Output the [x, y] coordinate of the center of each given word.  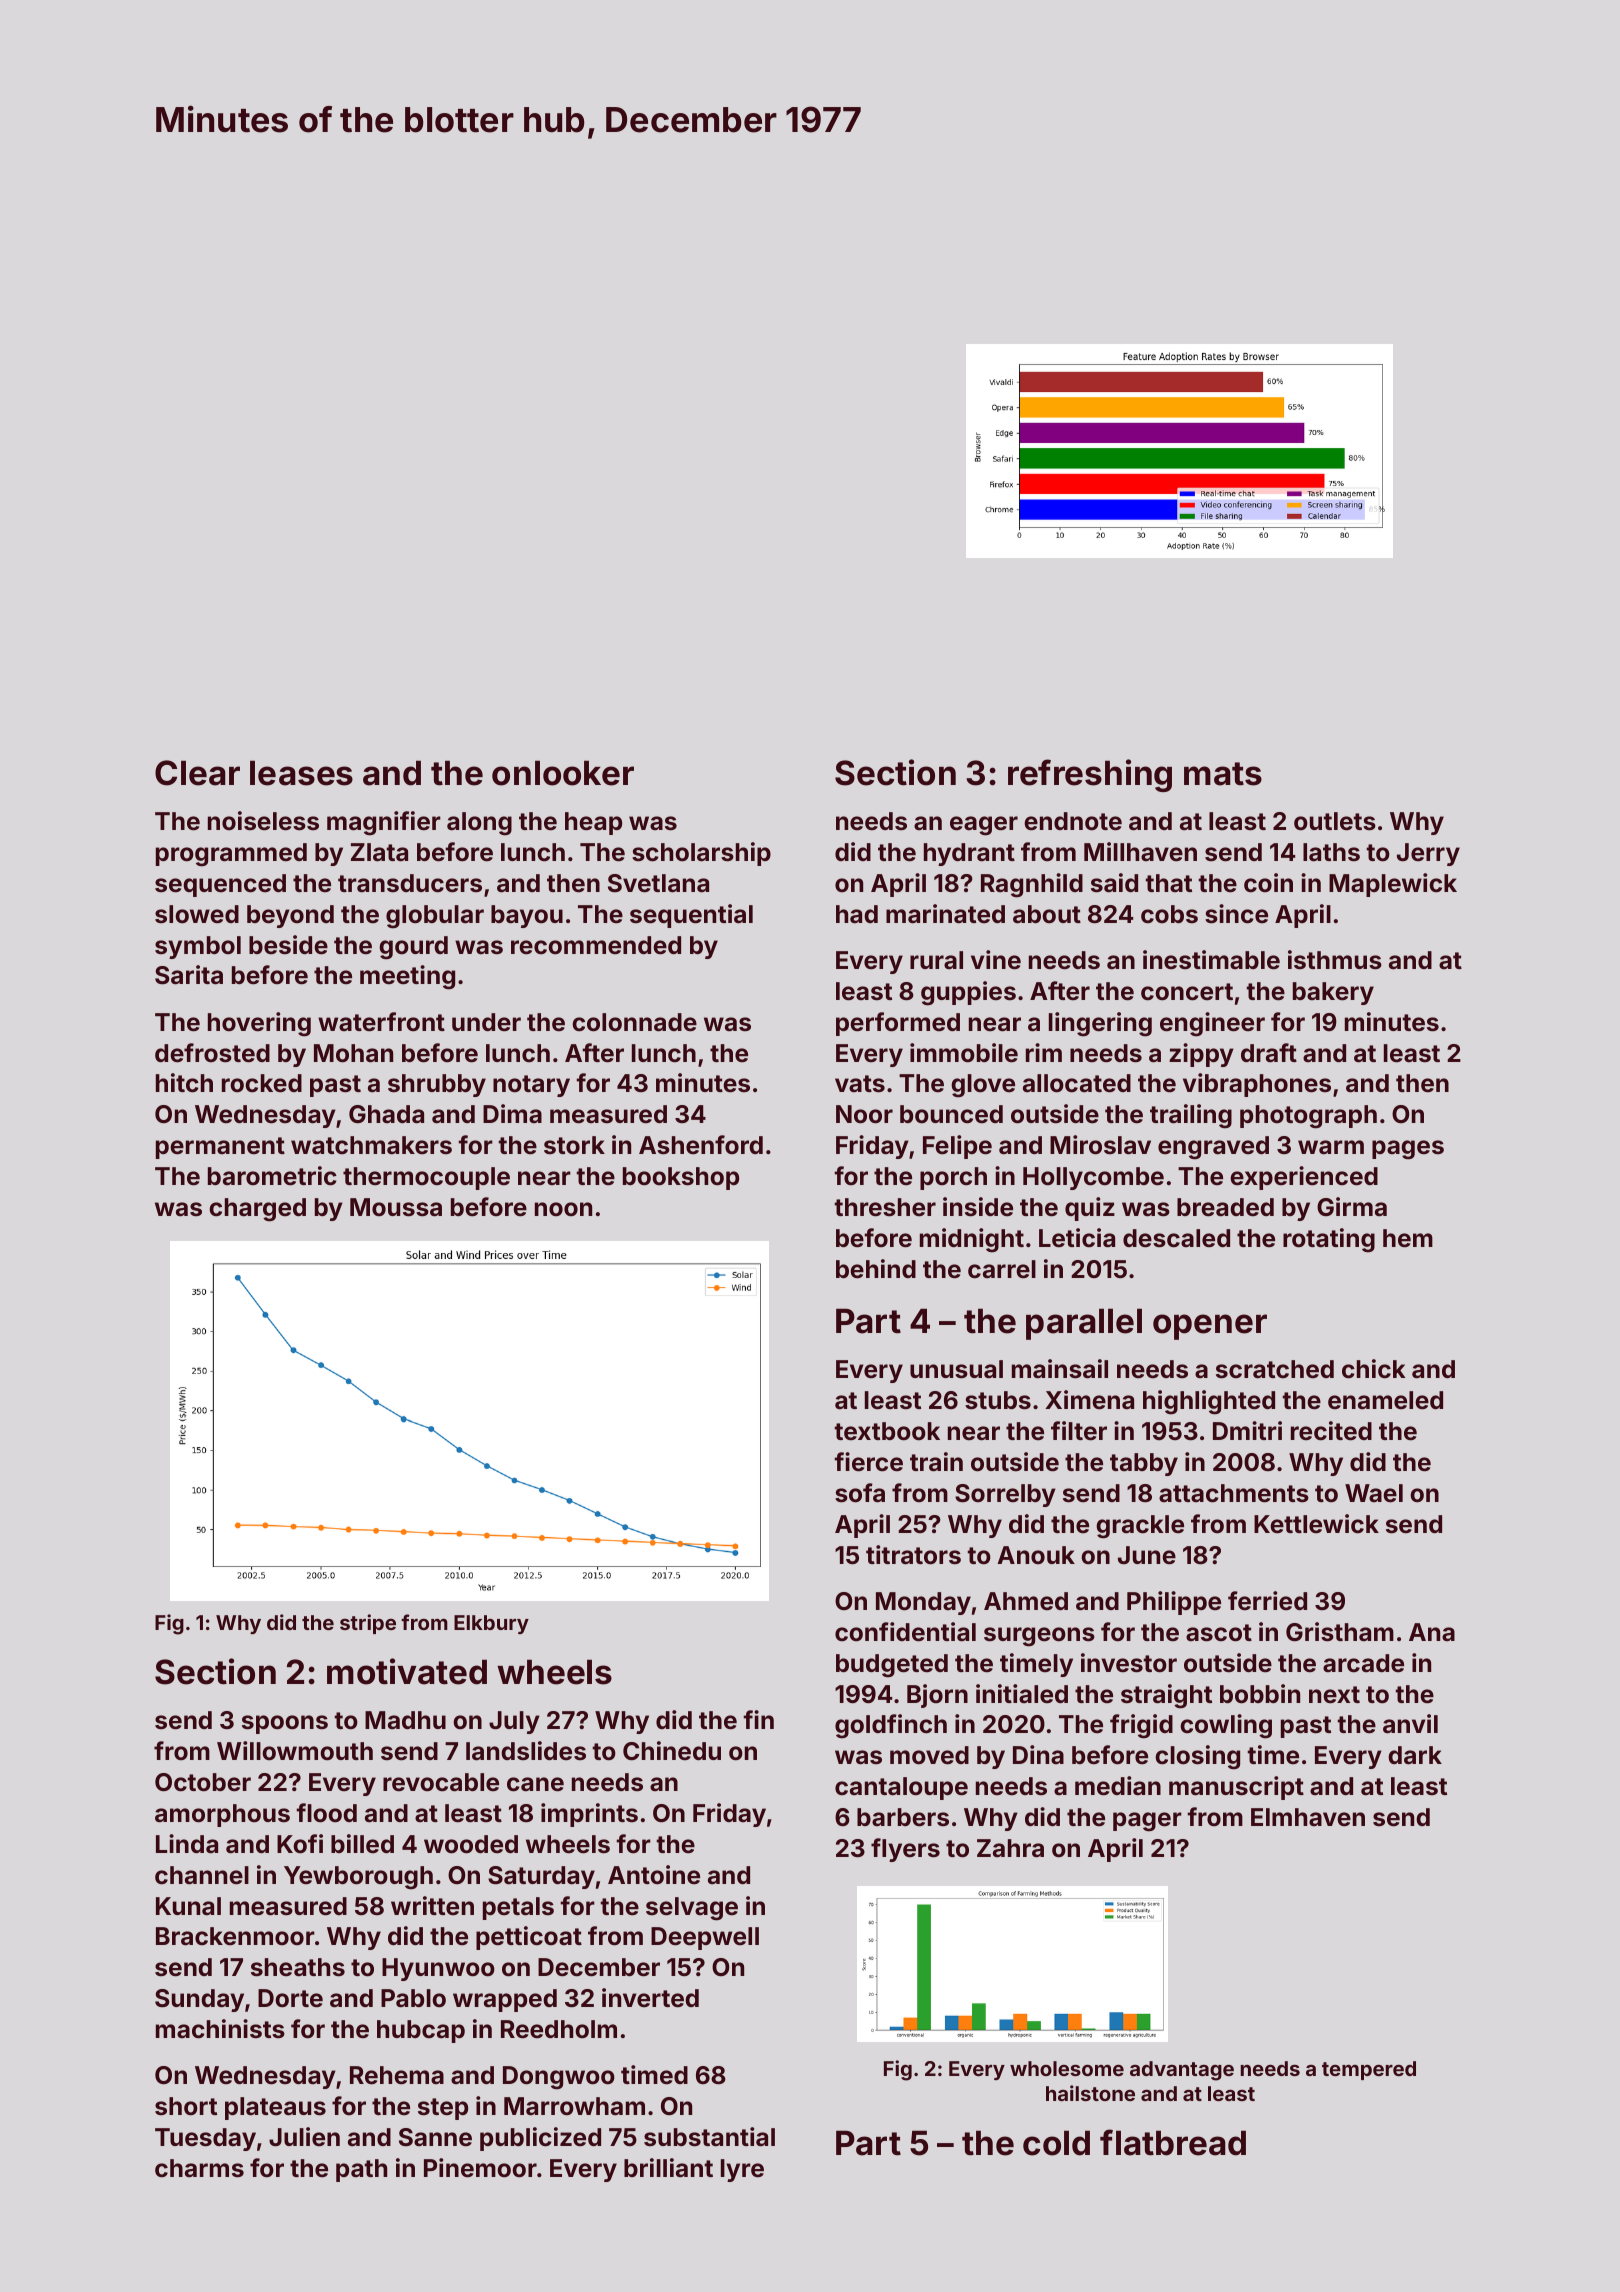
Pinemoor [480, 2168]
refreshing [1090, 775]
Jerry [1428, 854]
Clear [197, 773]
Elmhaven [1308, 1817]
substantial [709, 2137]
